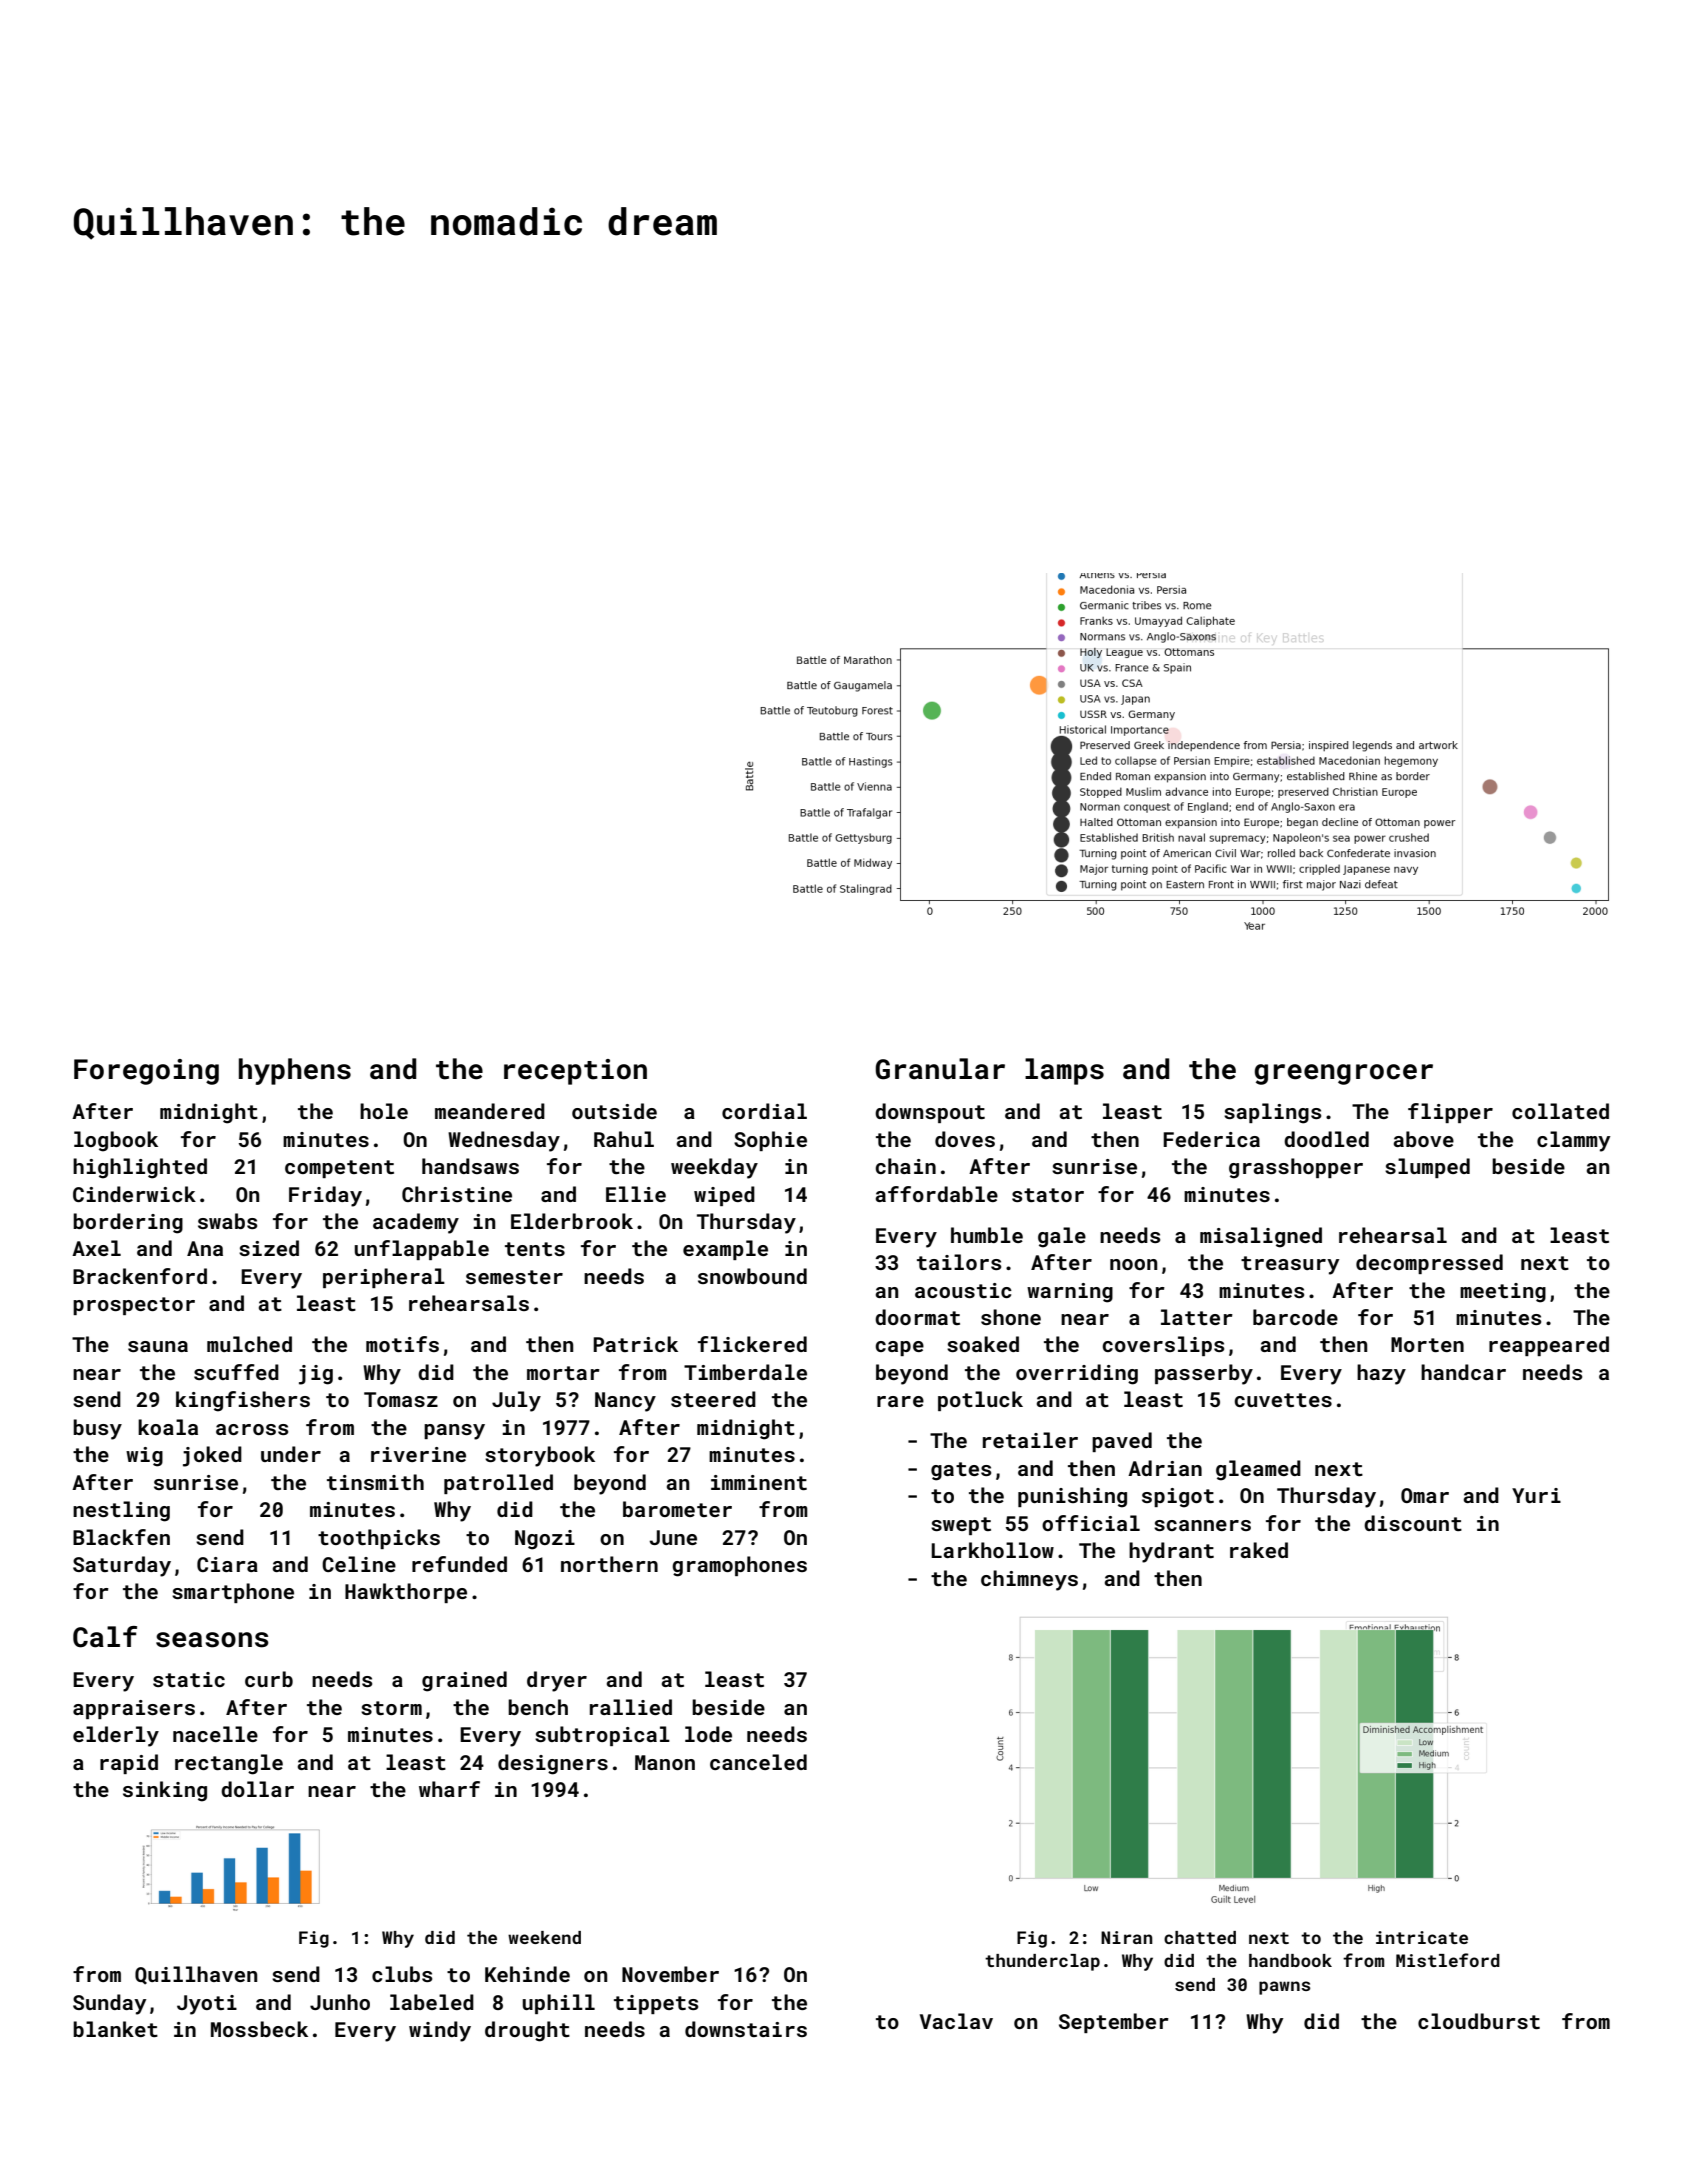 This screenshot has height=2178, width=1683. I want to click on saplings, so click(1272, 1113).
